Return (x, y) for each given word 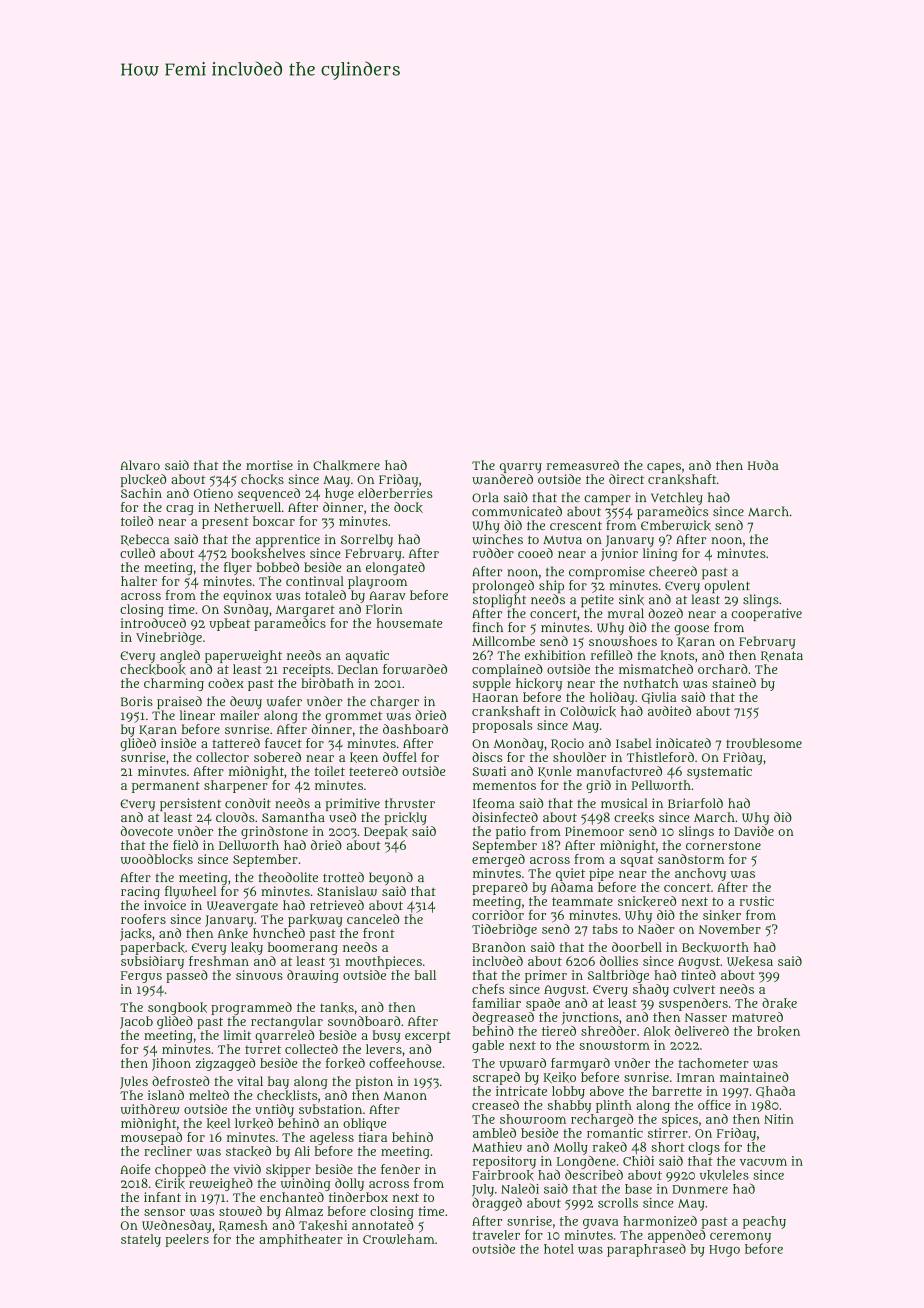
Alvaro (140, 465)
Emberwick (676, 525)
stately (141, 1240)
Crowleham (399, 1239)
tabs (605, 929)
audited (669, 711)
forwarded (415, 669)
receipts (307, 670)
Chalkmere (346, 465)
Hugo (724, 1251)
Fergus (141, 977)
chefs (488, 989)
